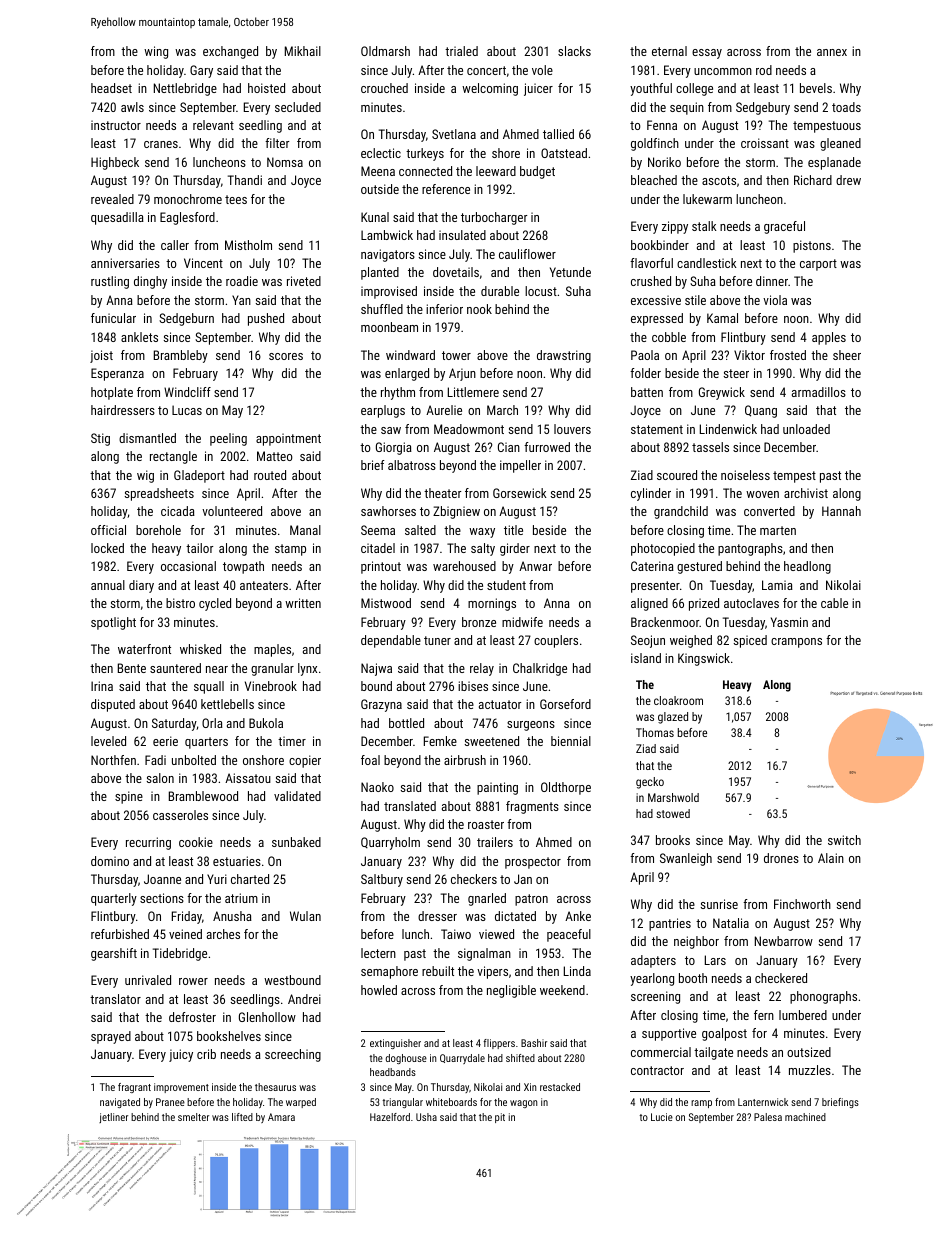  I want to click on pit, so click(500, 1118).
